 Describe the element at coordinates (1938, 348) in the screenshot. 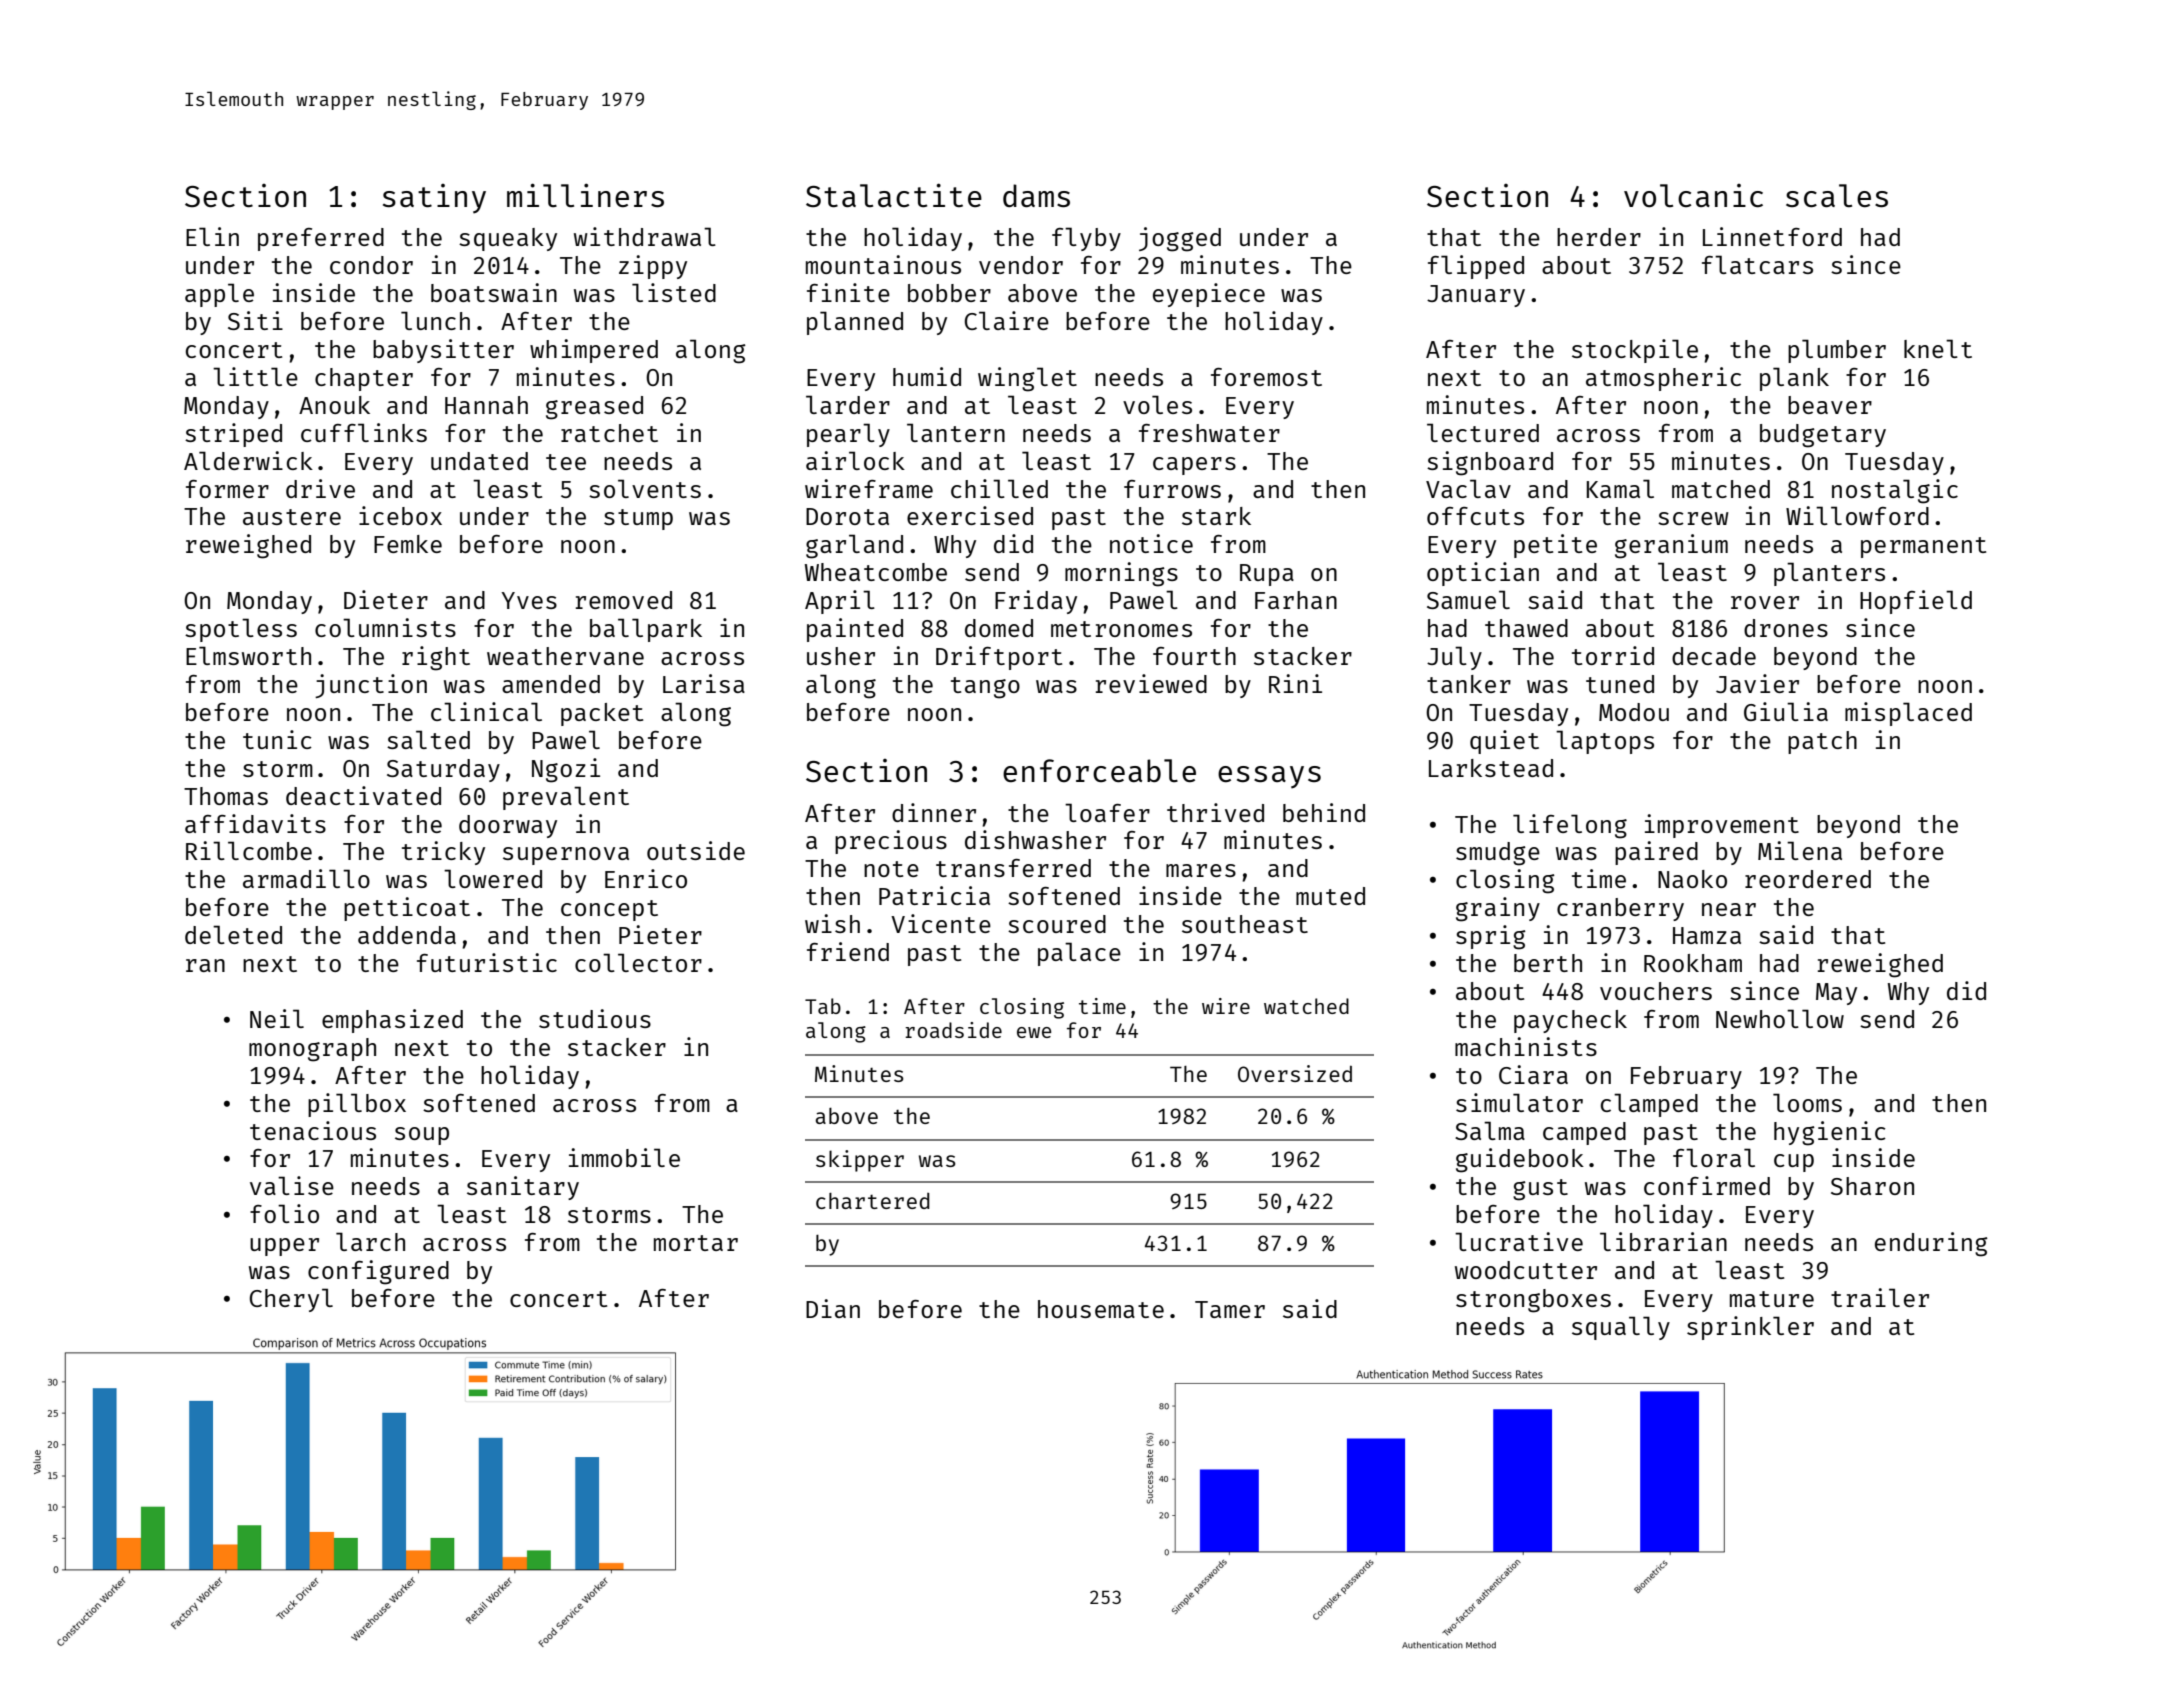

I see `knelt` at that location.
